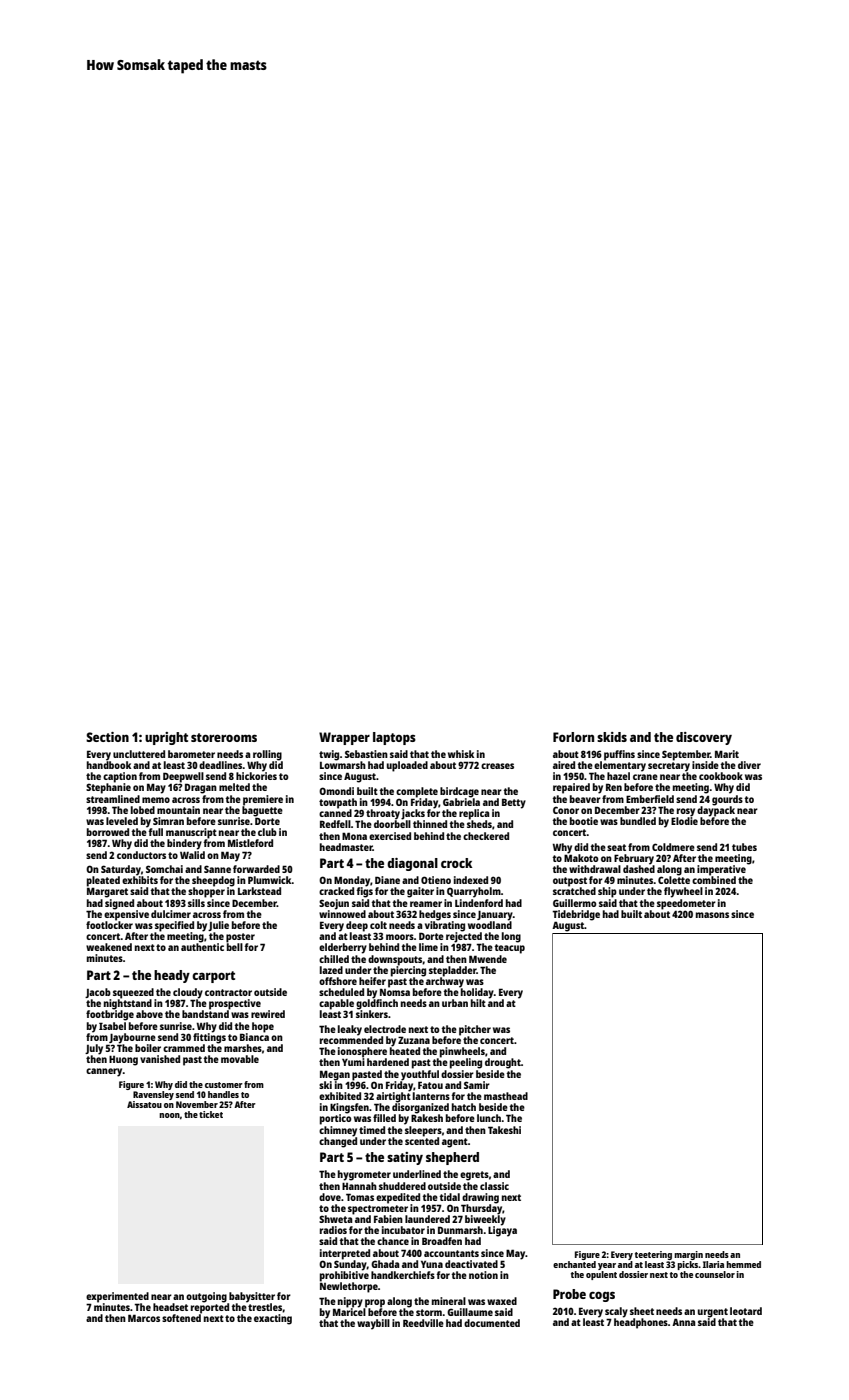 The image size is (849, 1400). I want to click on notion, so click(483, 1275).
